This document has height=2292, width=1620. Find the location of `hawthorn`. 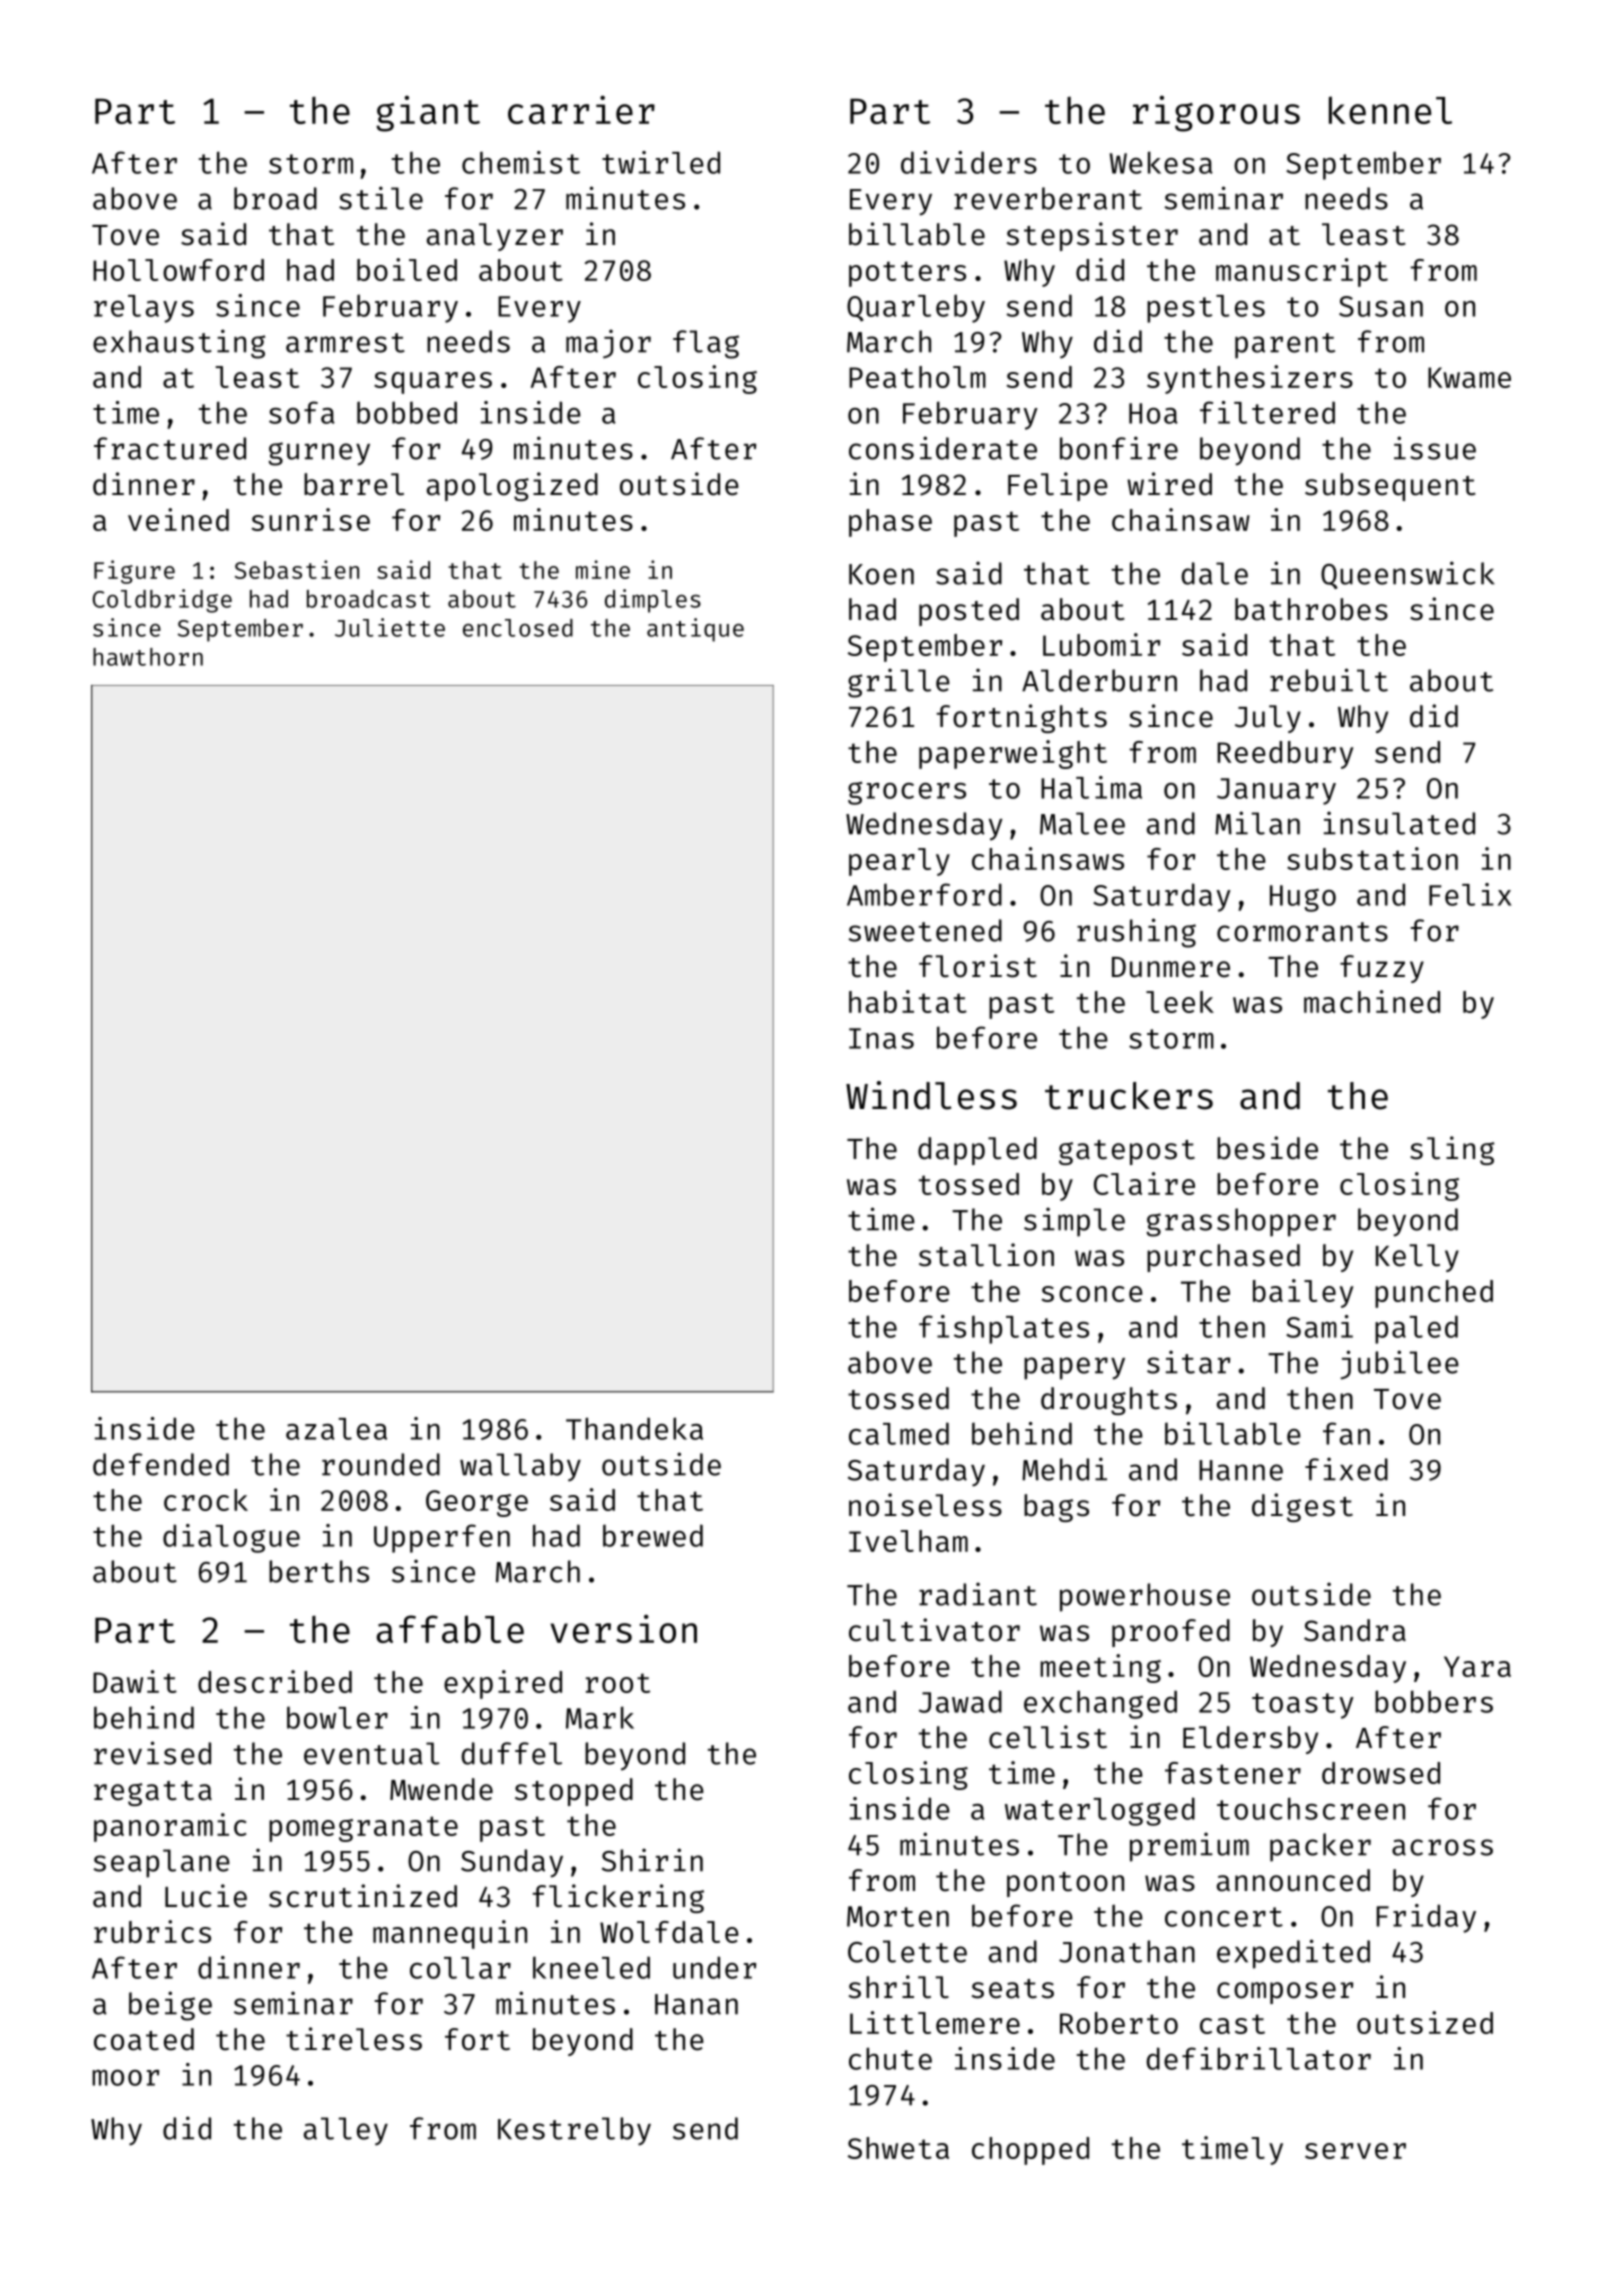

hawthorn is located at coordinates (148, 657).
